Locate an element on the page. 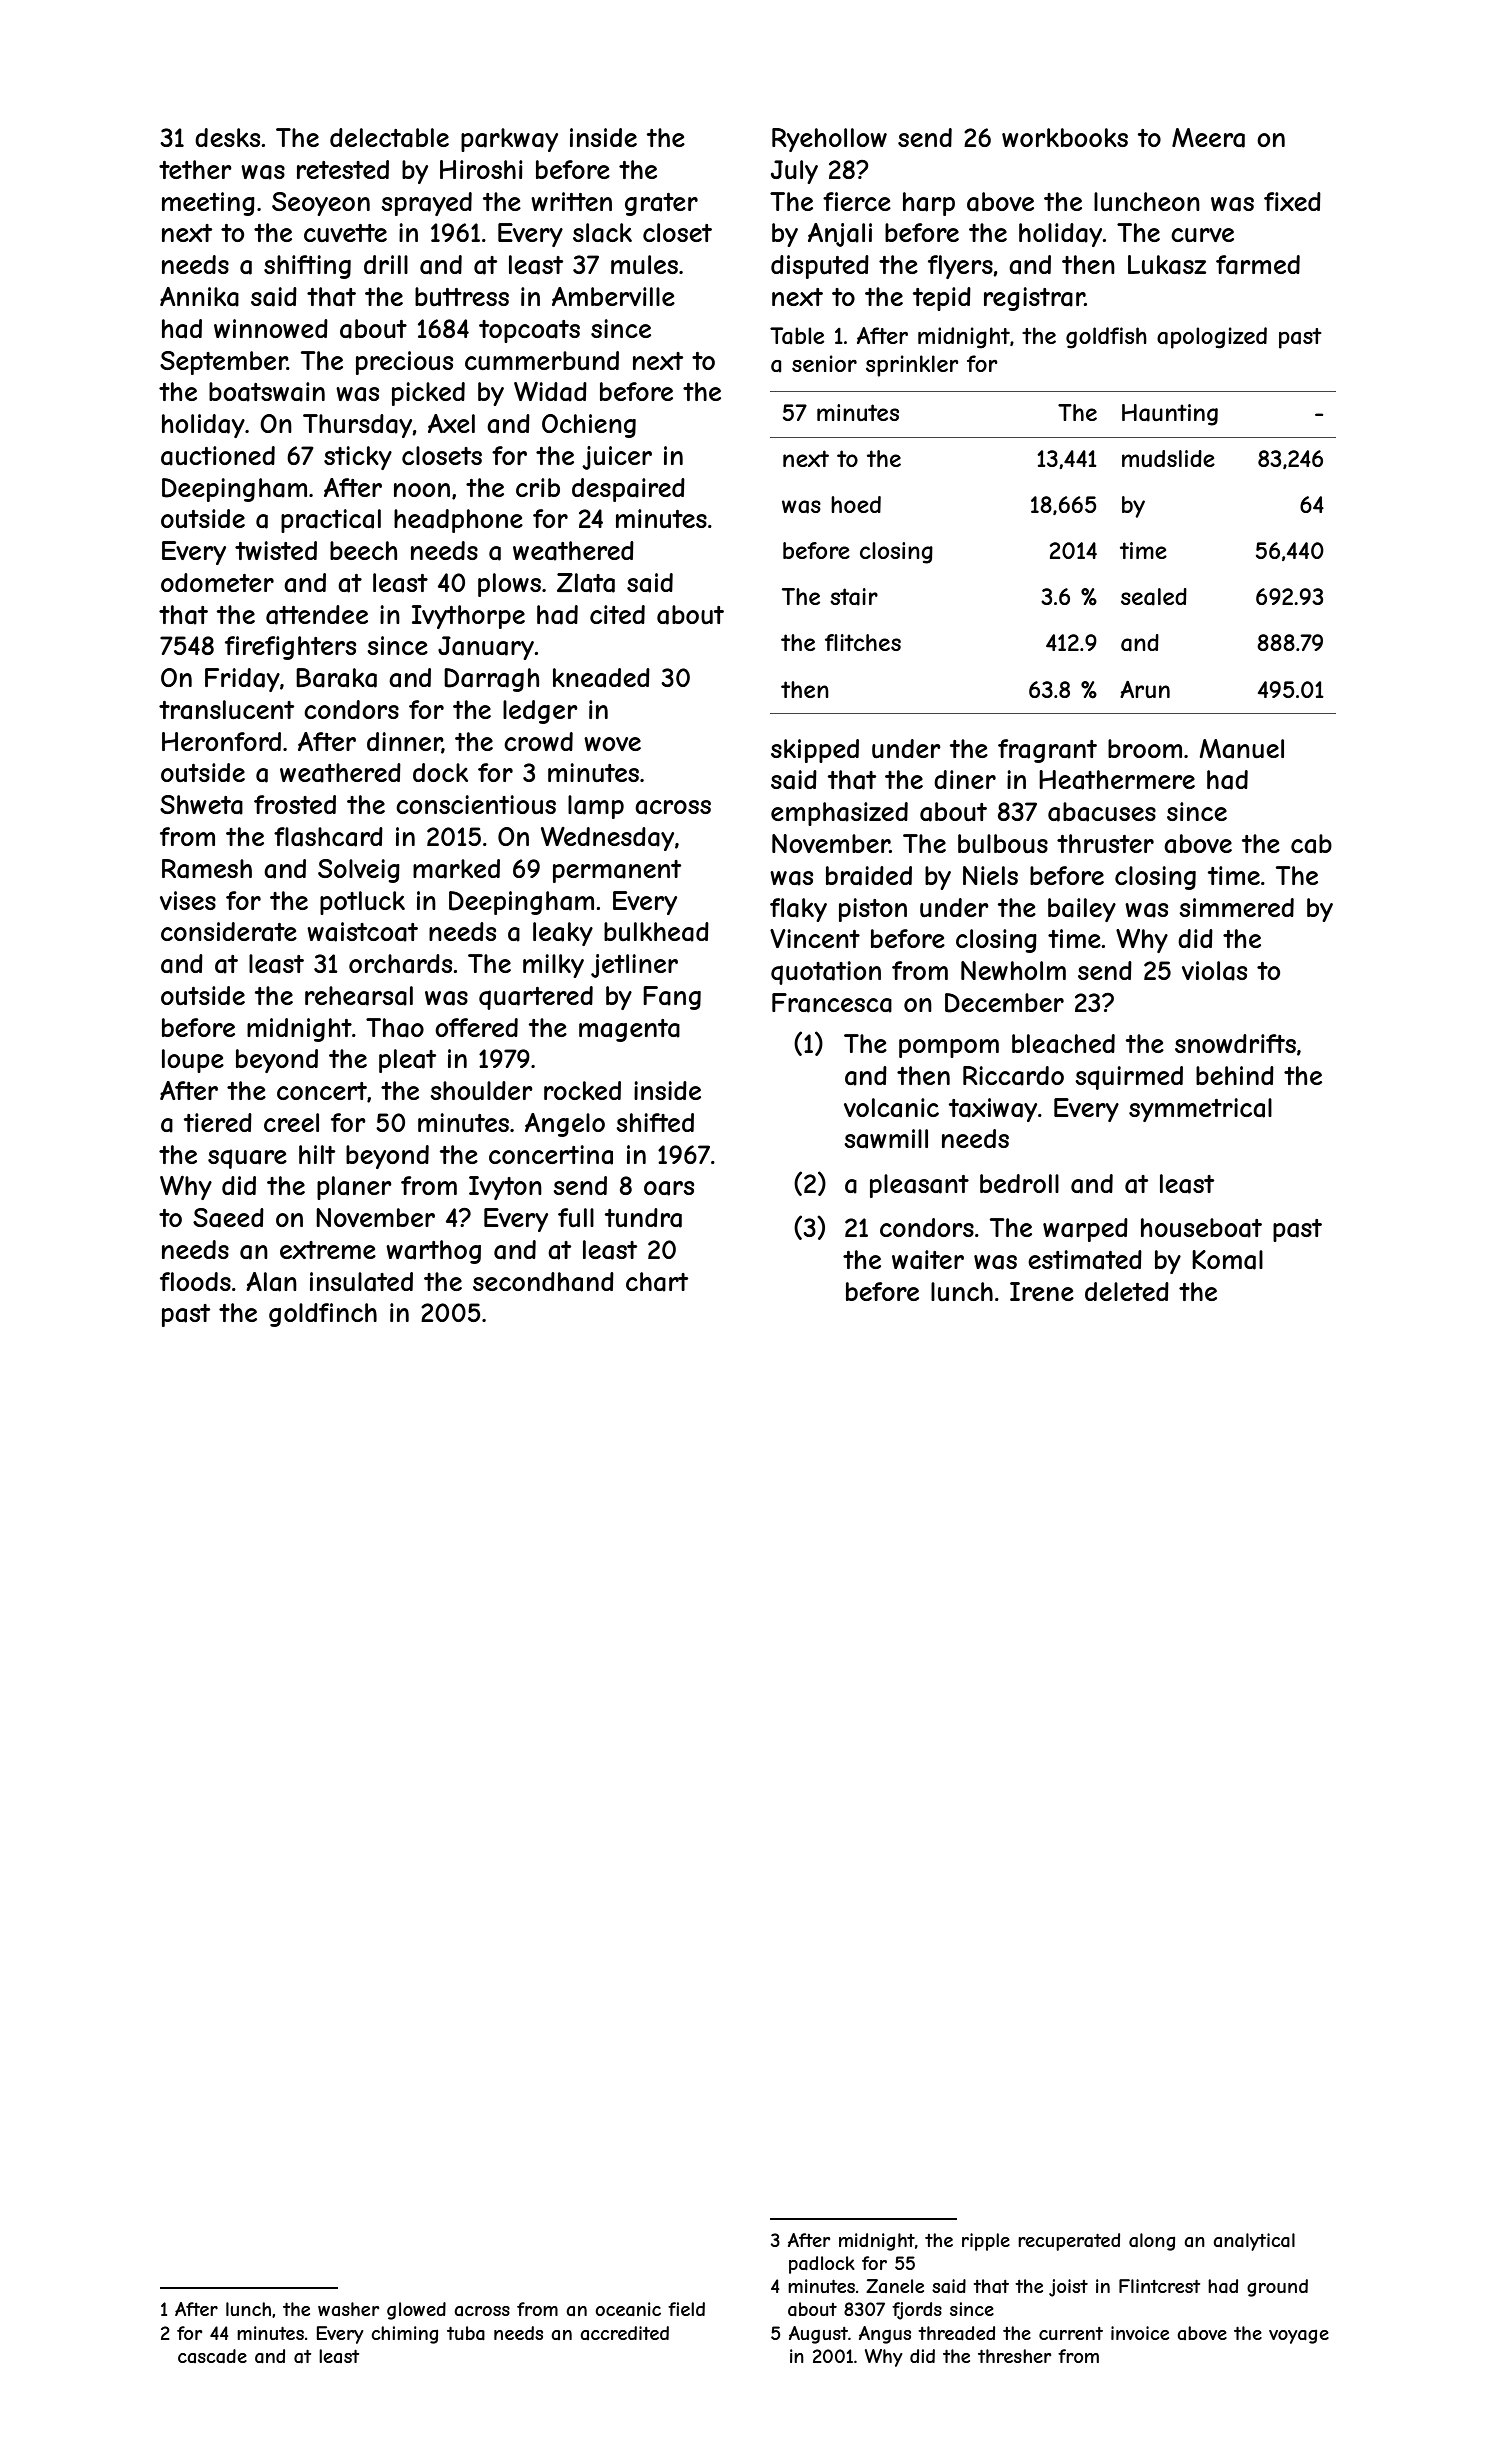 Image resolution: width=1496 pixels, height=2464 pixels. chart is located at coordinates (657, 1282).
